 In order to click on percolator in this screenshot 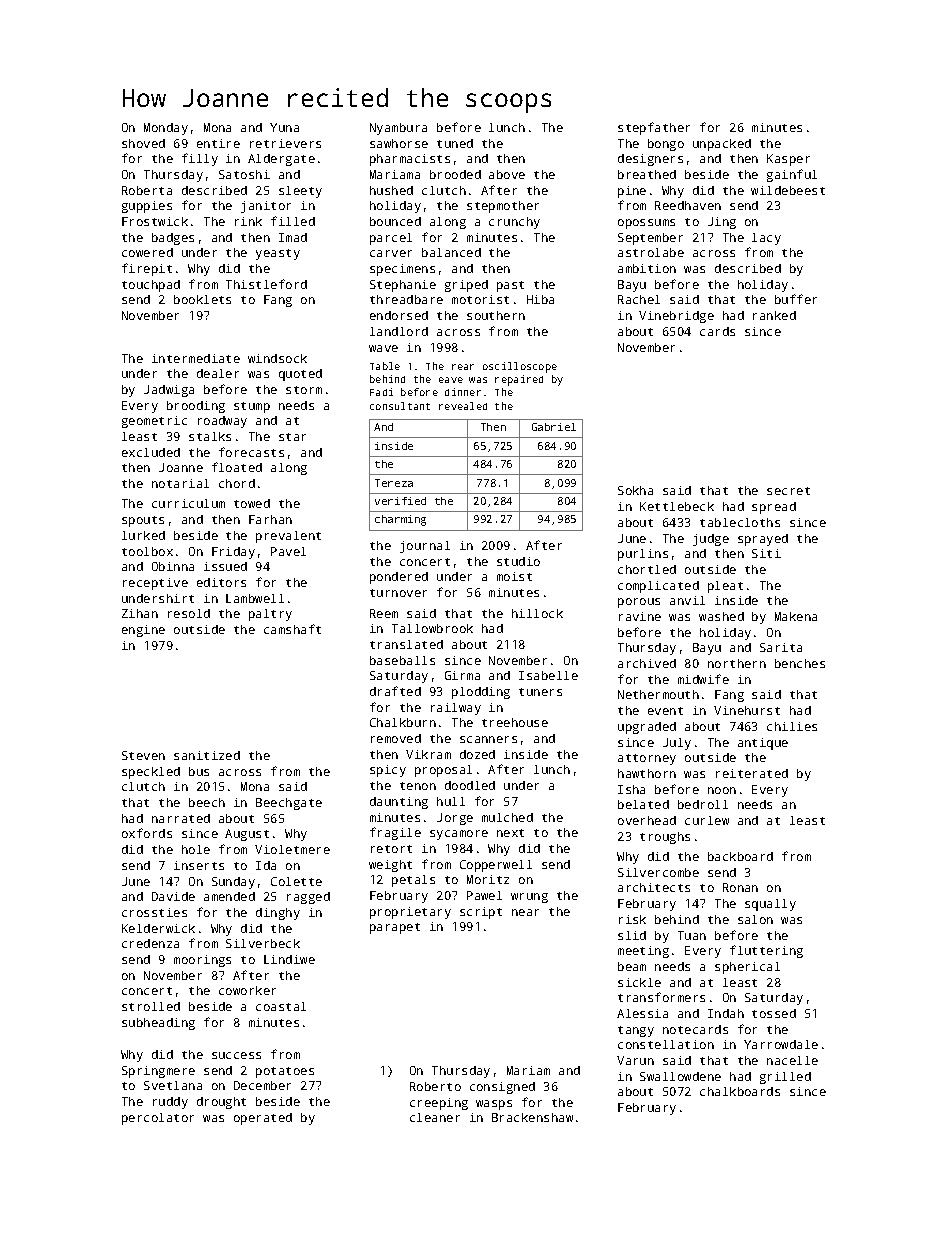, I will do `click(158, 1119)`.
